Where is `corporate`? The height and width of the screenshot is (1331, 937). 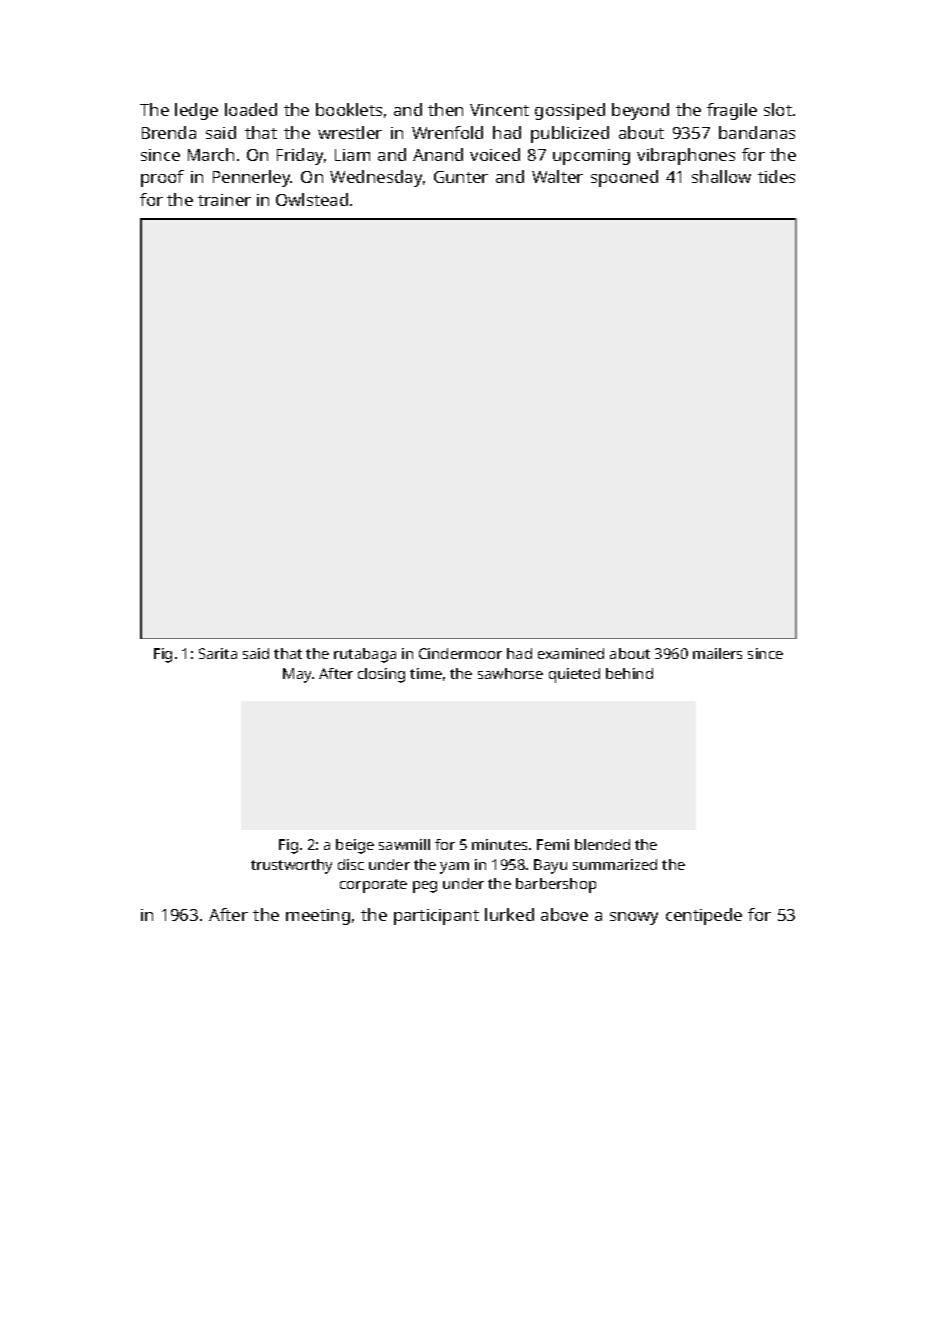 corporate is located at coordinates (373, 886).
